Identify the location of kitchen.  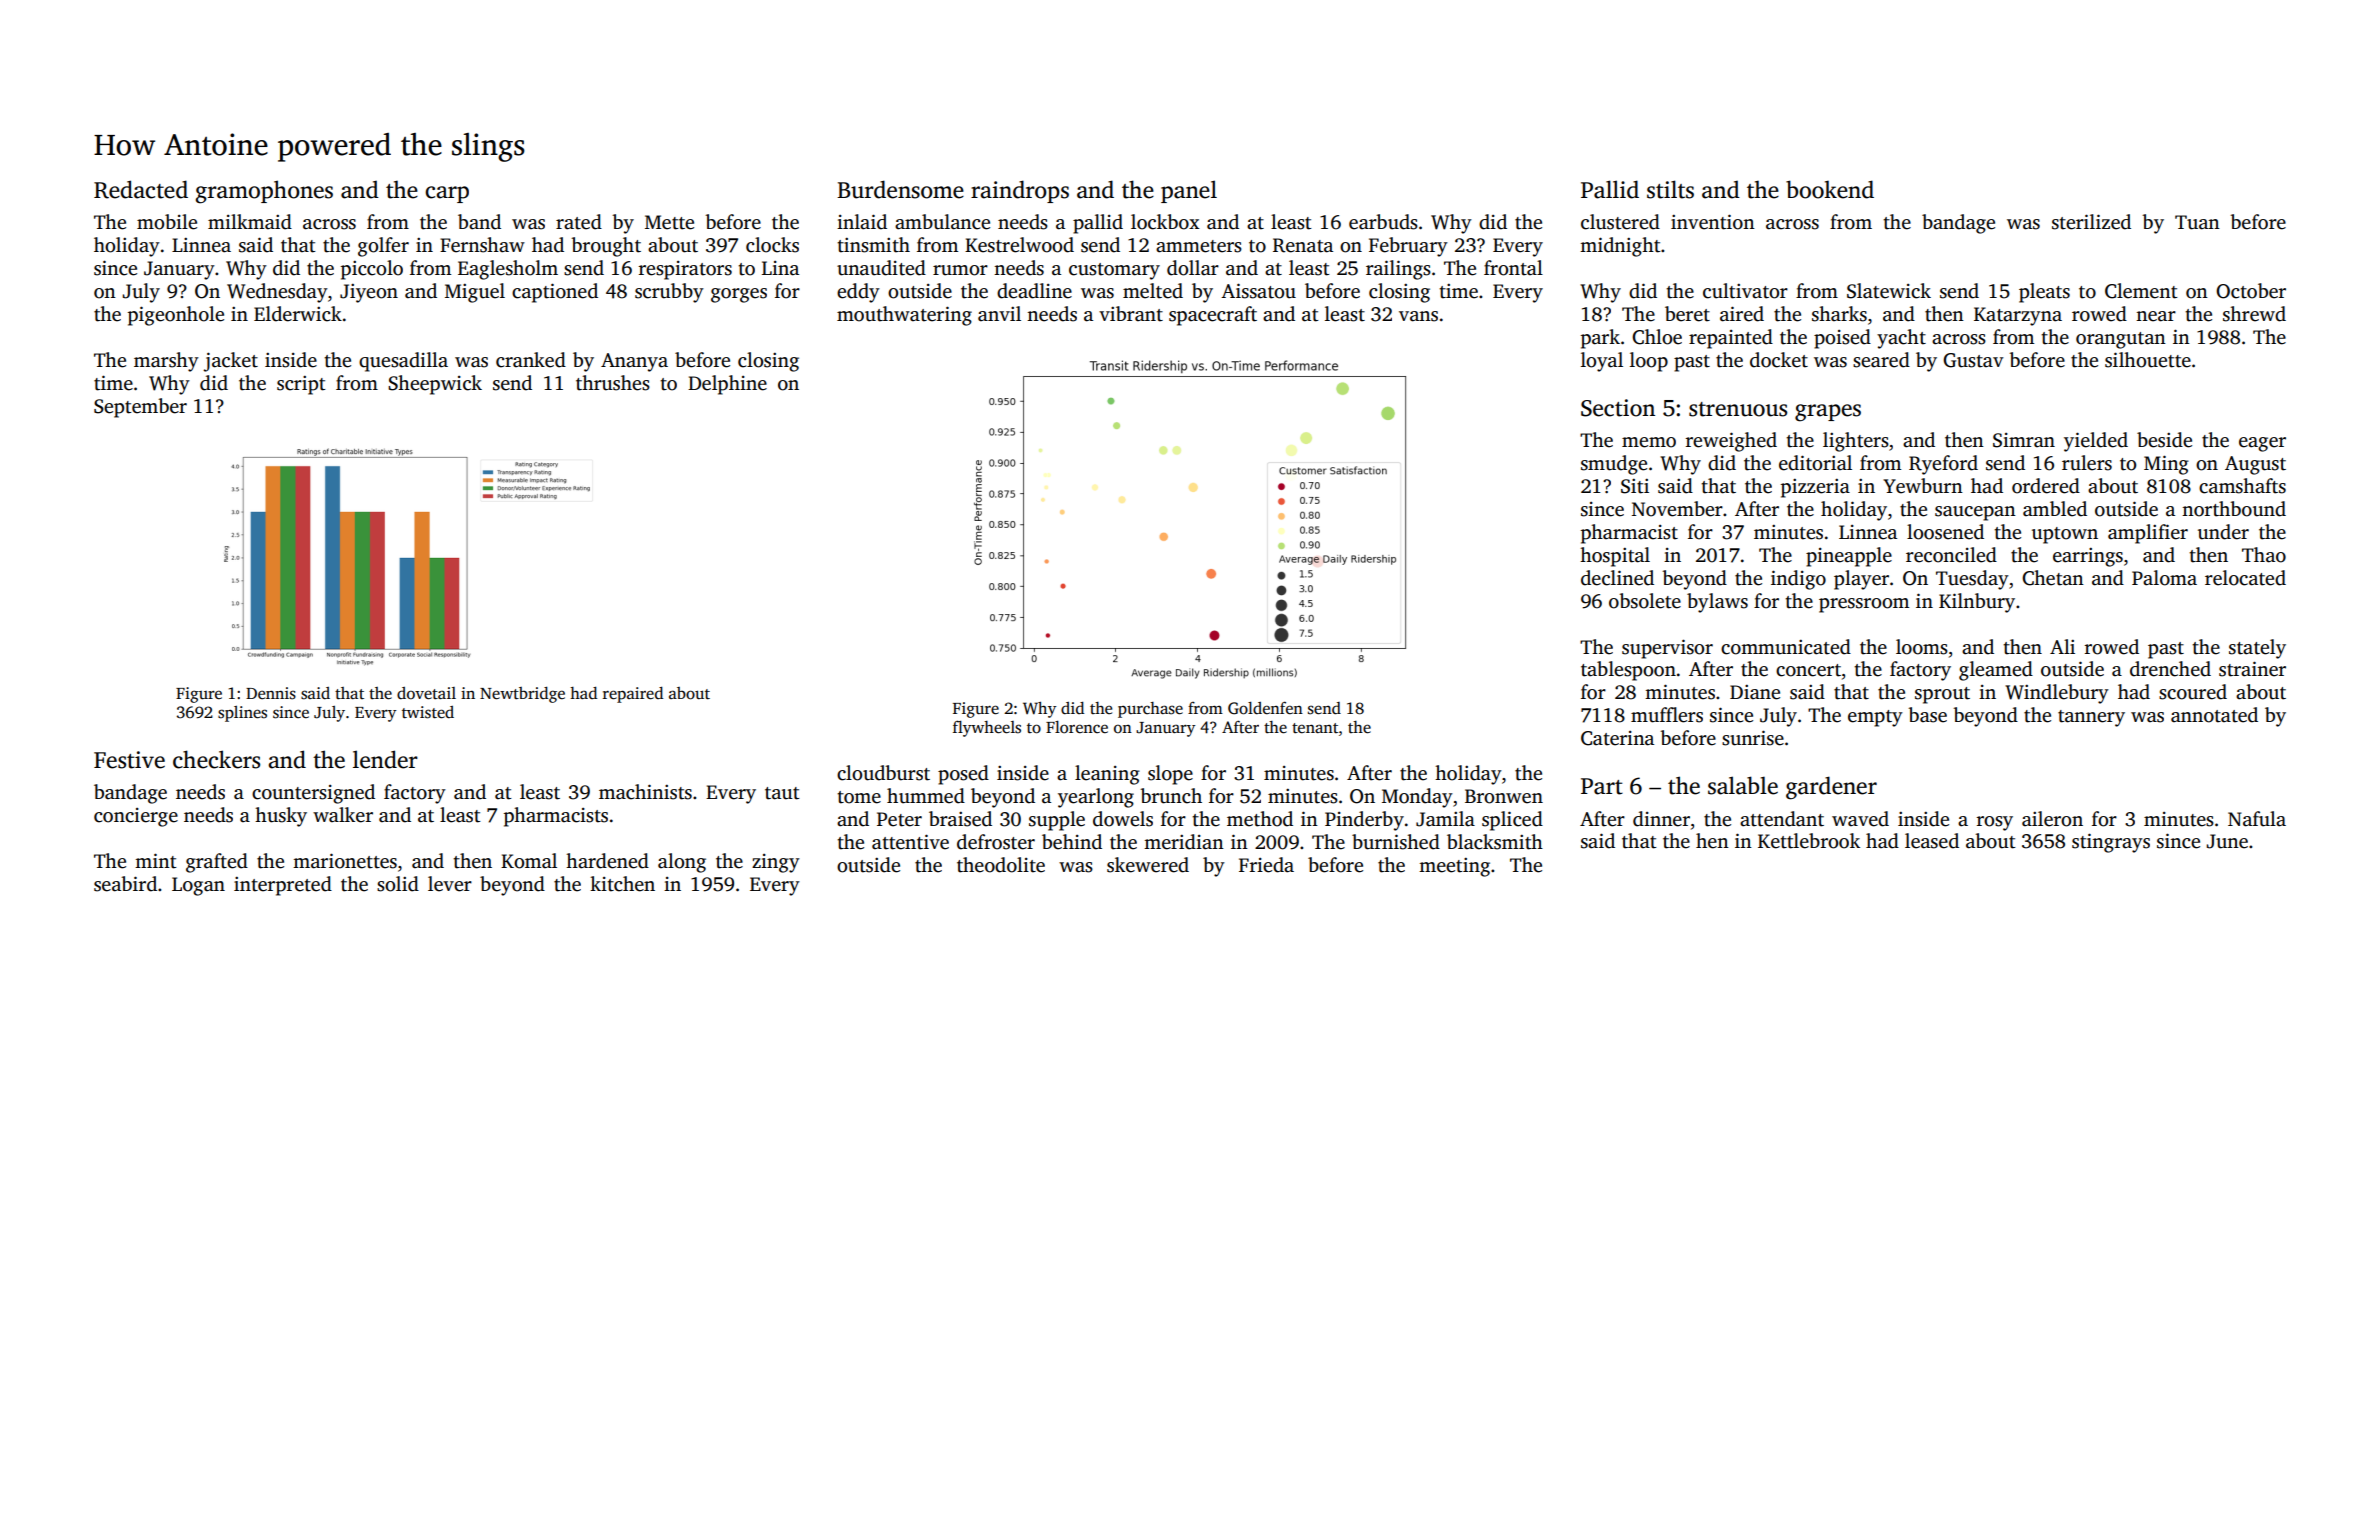
(622, 884).
